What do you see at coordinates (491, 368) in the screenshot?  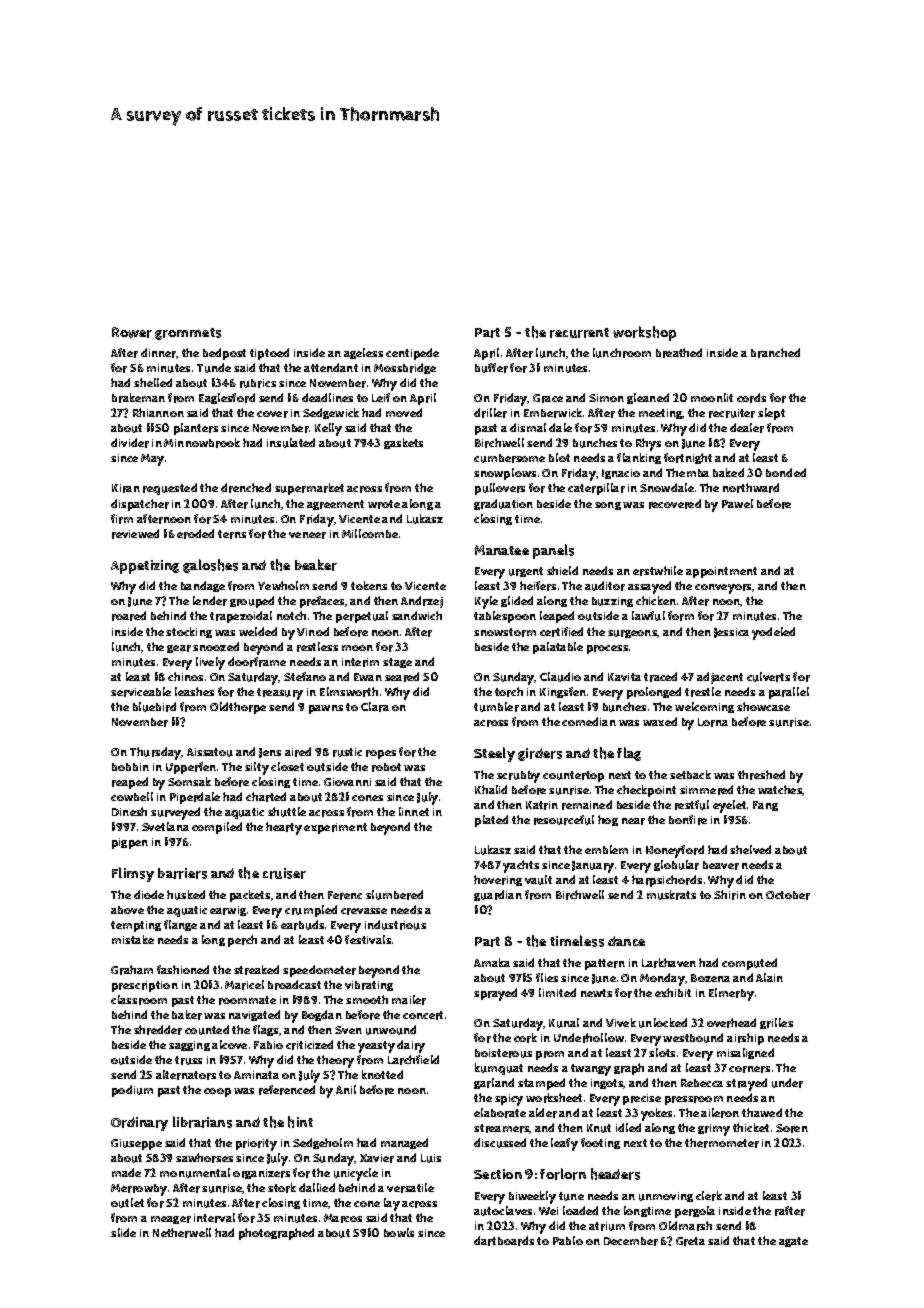 I see `buffer` at bounding box center [491, 368].
